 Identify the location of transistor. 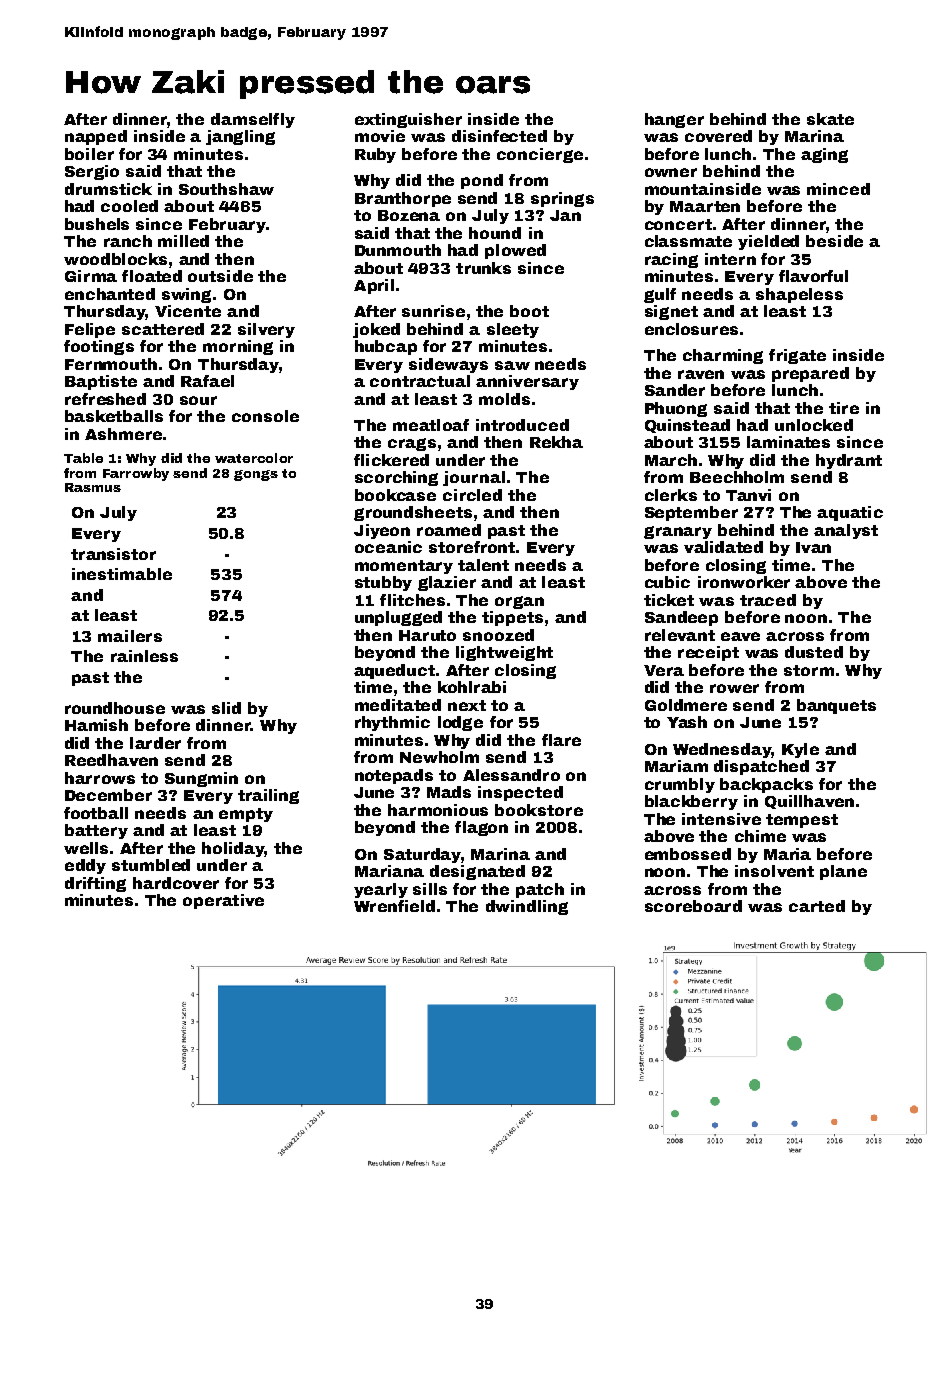
(113, 554).
